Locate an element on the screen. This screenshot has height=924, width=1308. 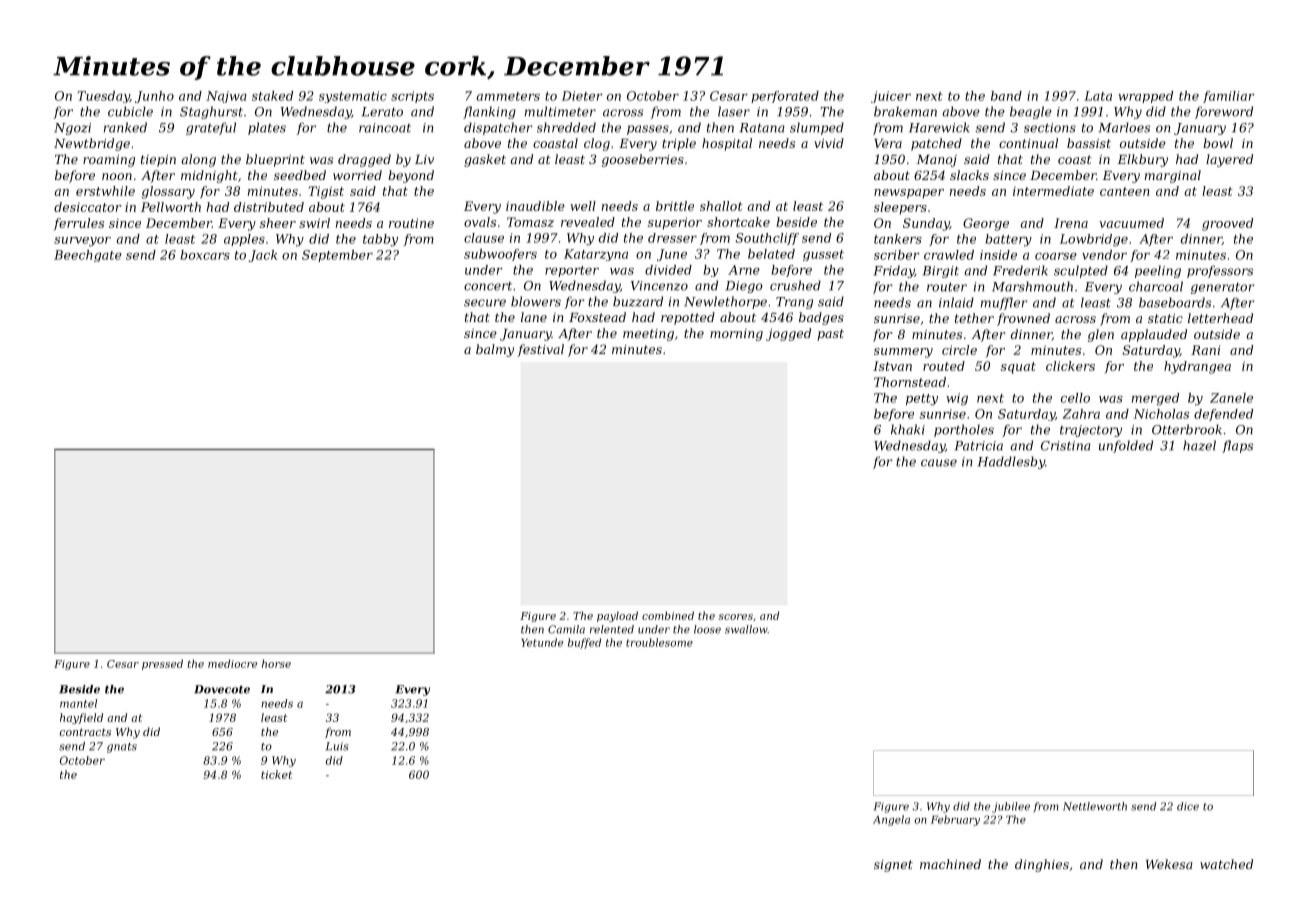
Newtbridge is located at coordinates (92, 144).
